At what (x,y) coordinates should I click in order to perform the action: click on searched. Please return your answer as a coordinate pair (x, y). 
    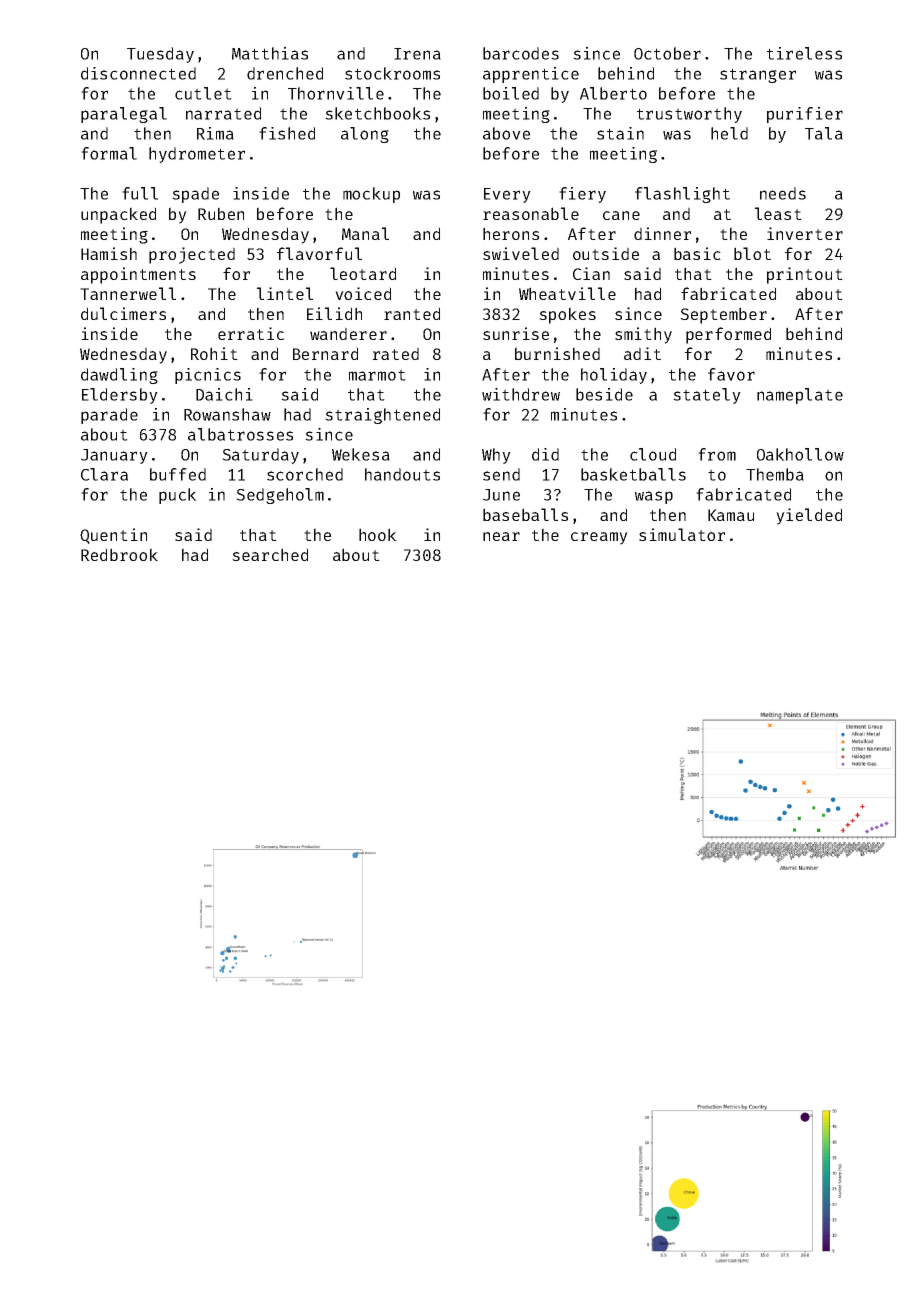
    Looking at the image, I should click on (270, 554).
